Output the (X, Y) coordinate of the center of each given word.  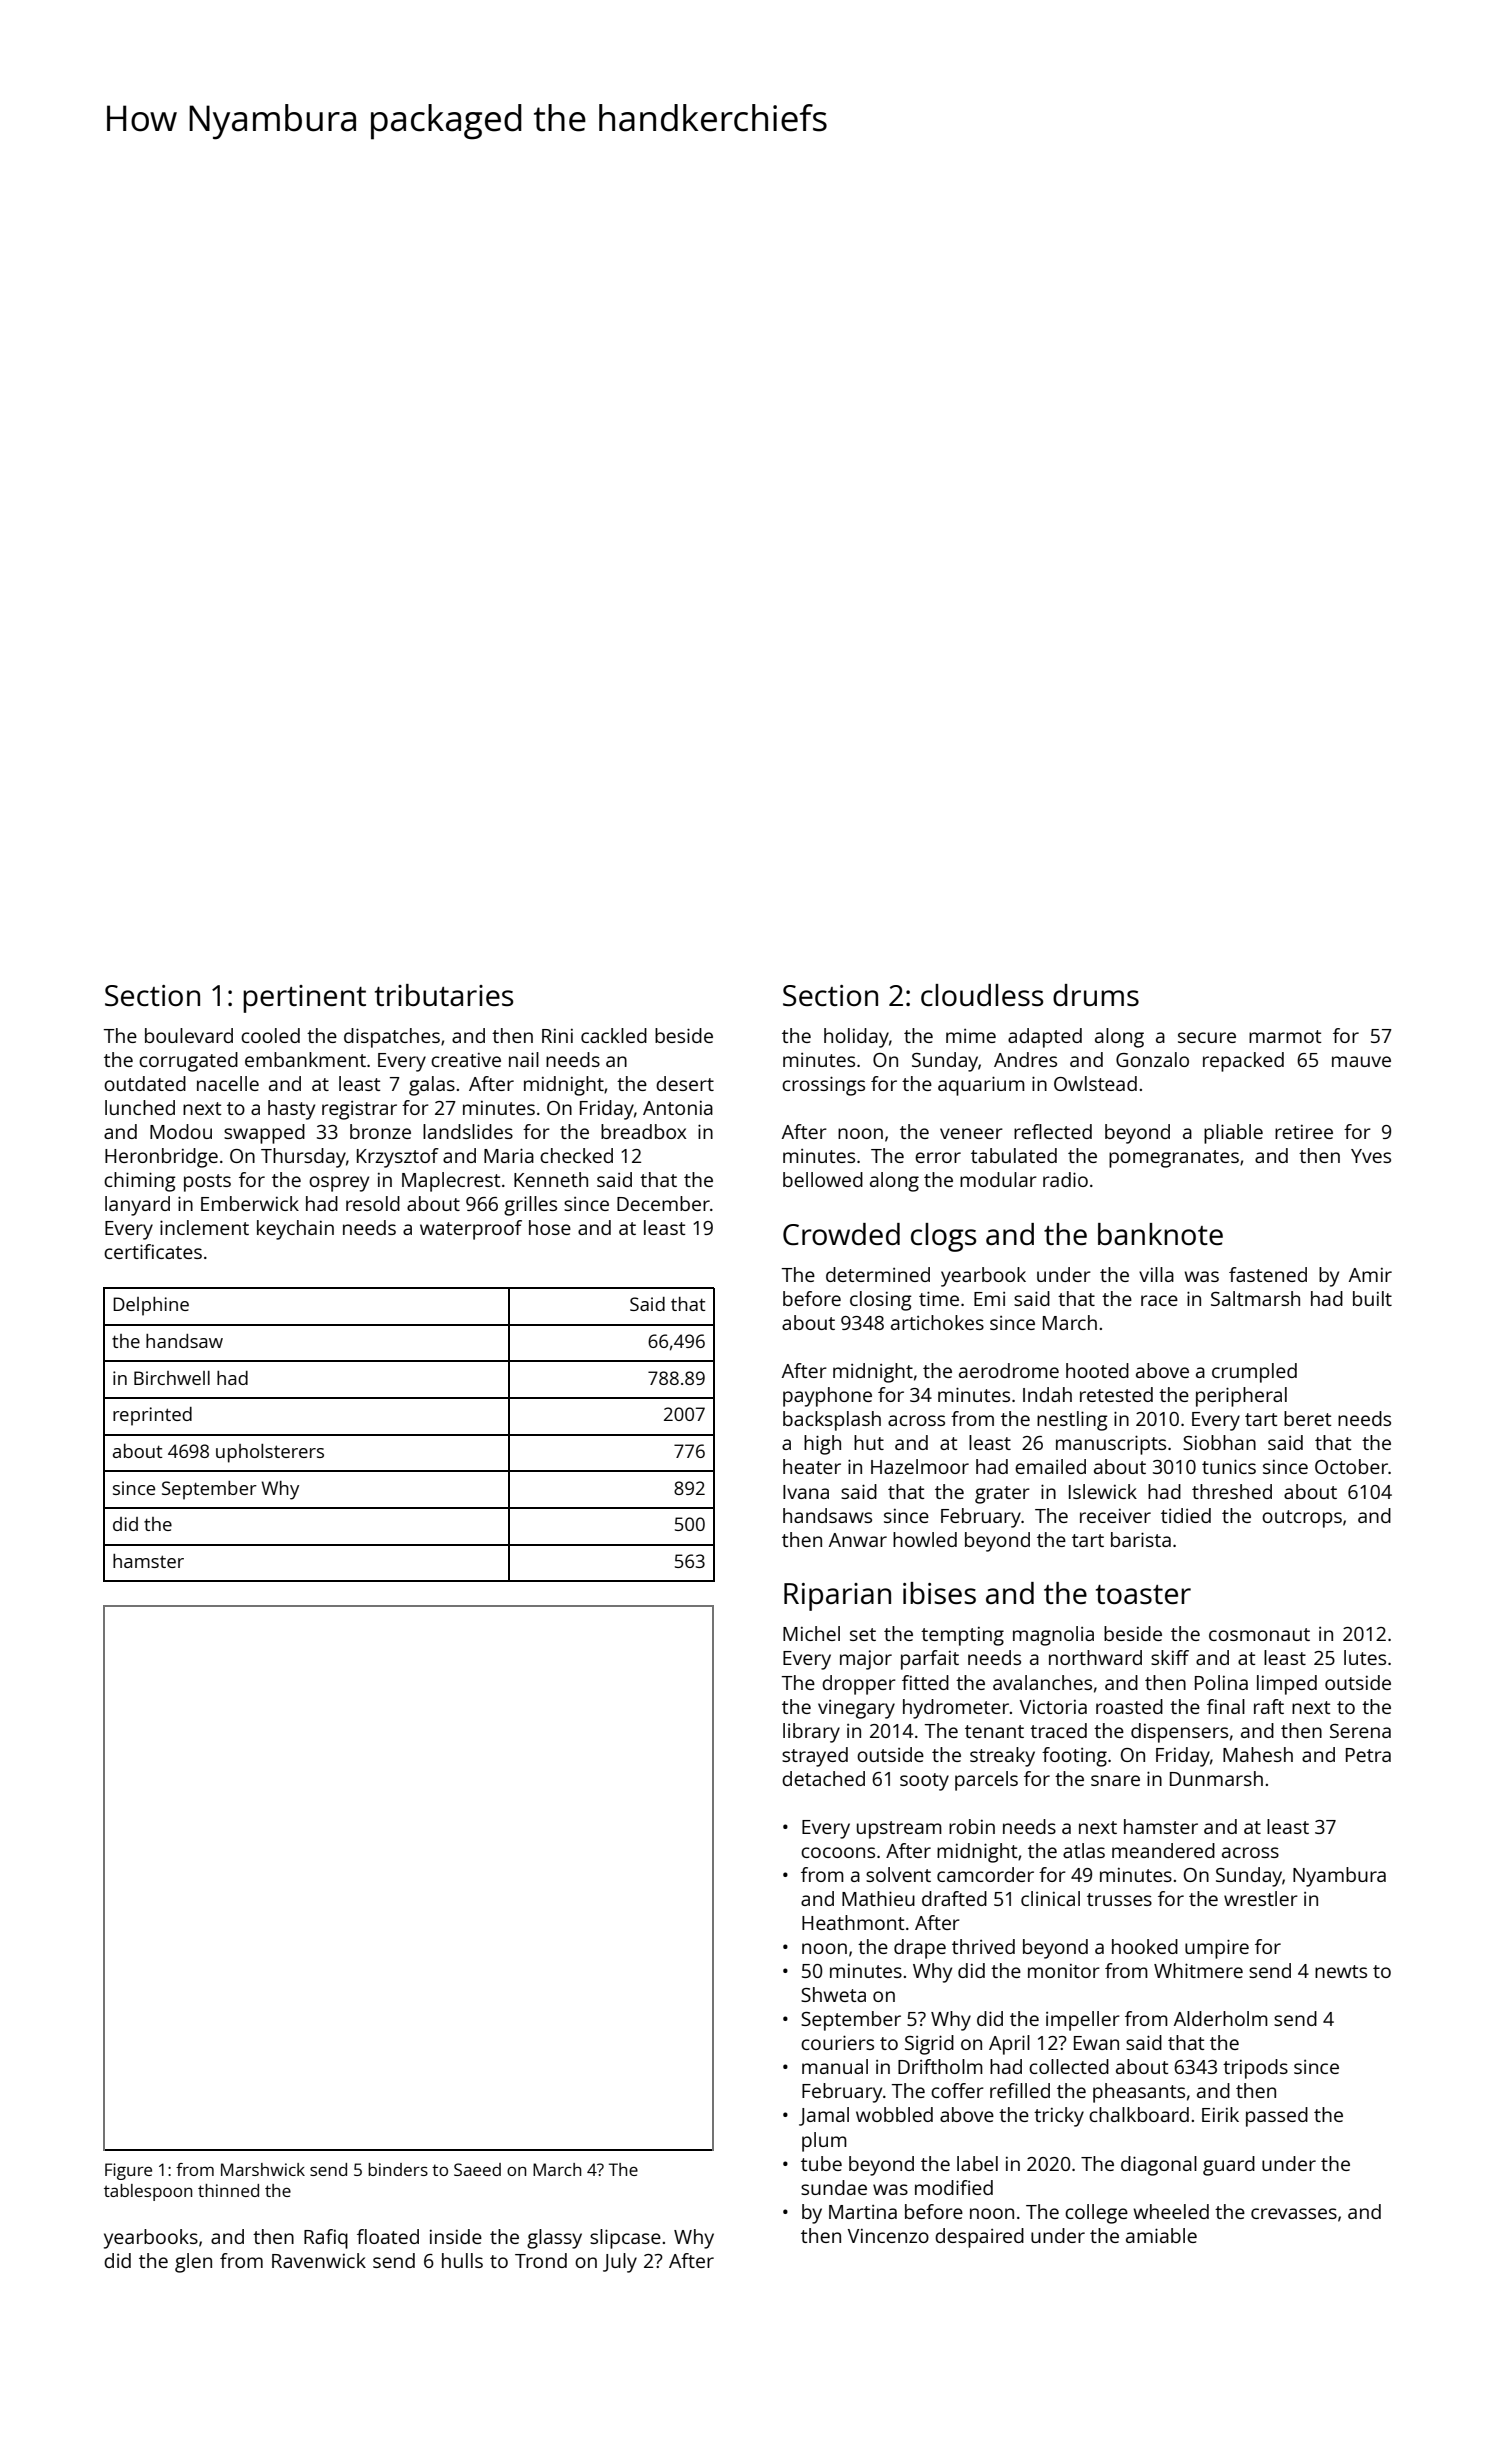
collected (1069, 2066)
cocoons (838, 1852)
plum (824, 2142)
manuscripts (1111, 1445)
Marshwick (263, 2169)
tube (821, 2163)
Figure (128, 2171)
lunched (140, 1107)
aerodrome (1009, 1370)
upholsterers (270, 1453)
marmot (1285, 1036)
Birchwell (172, 1378)
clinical (1050, 1898)
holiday (856, 1038)
